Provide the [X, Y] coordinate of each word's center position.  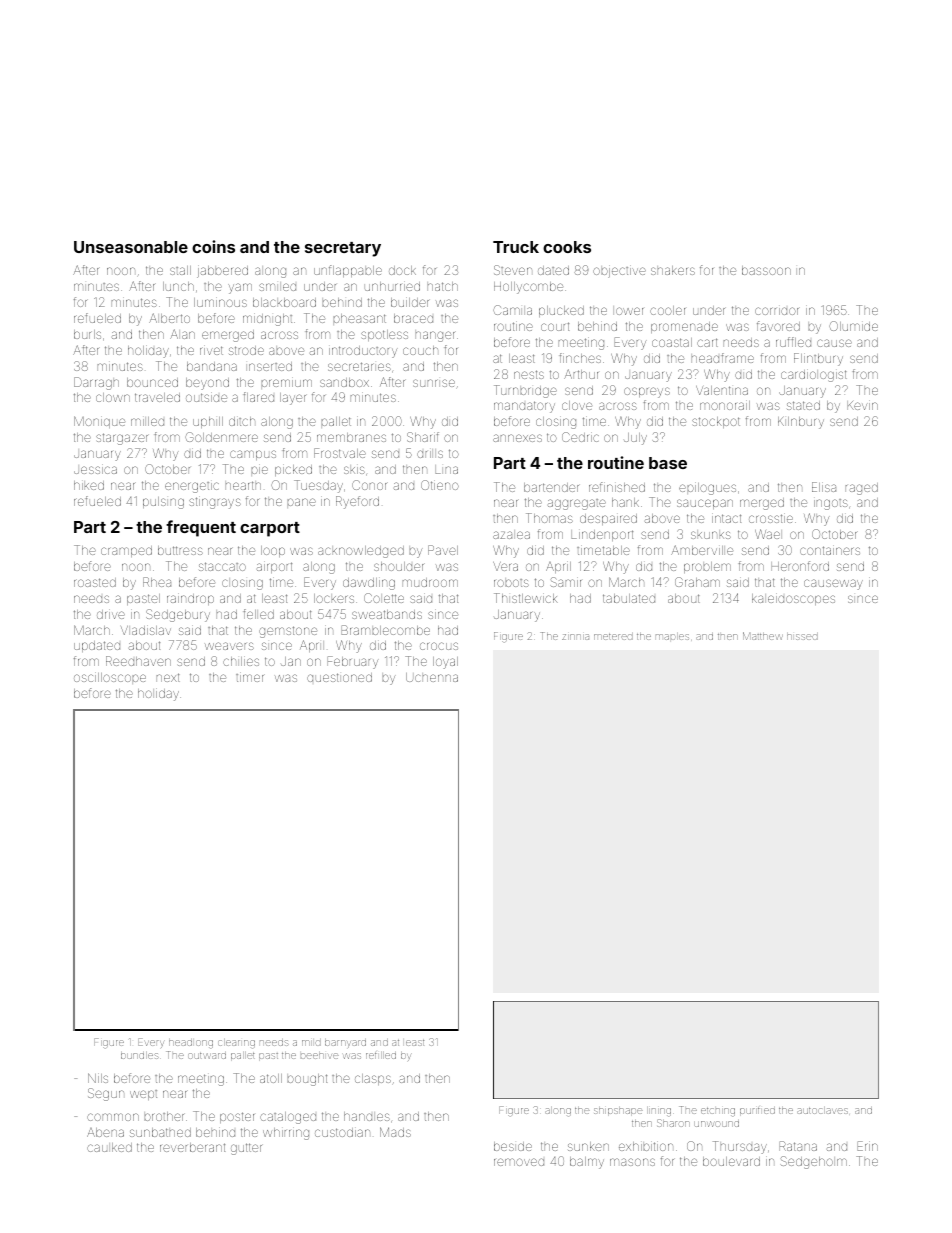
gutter [246, 1149]
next [168, 677]
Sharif [423, 437]
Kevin [862, 405]
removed [519, 1162]
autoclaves [822, 1110]
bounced [152, 382]
